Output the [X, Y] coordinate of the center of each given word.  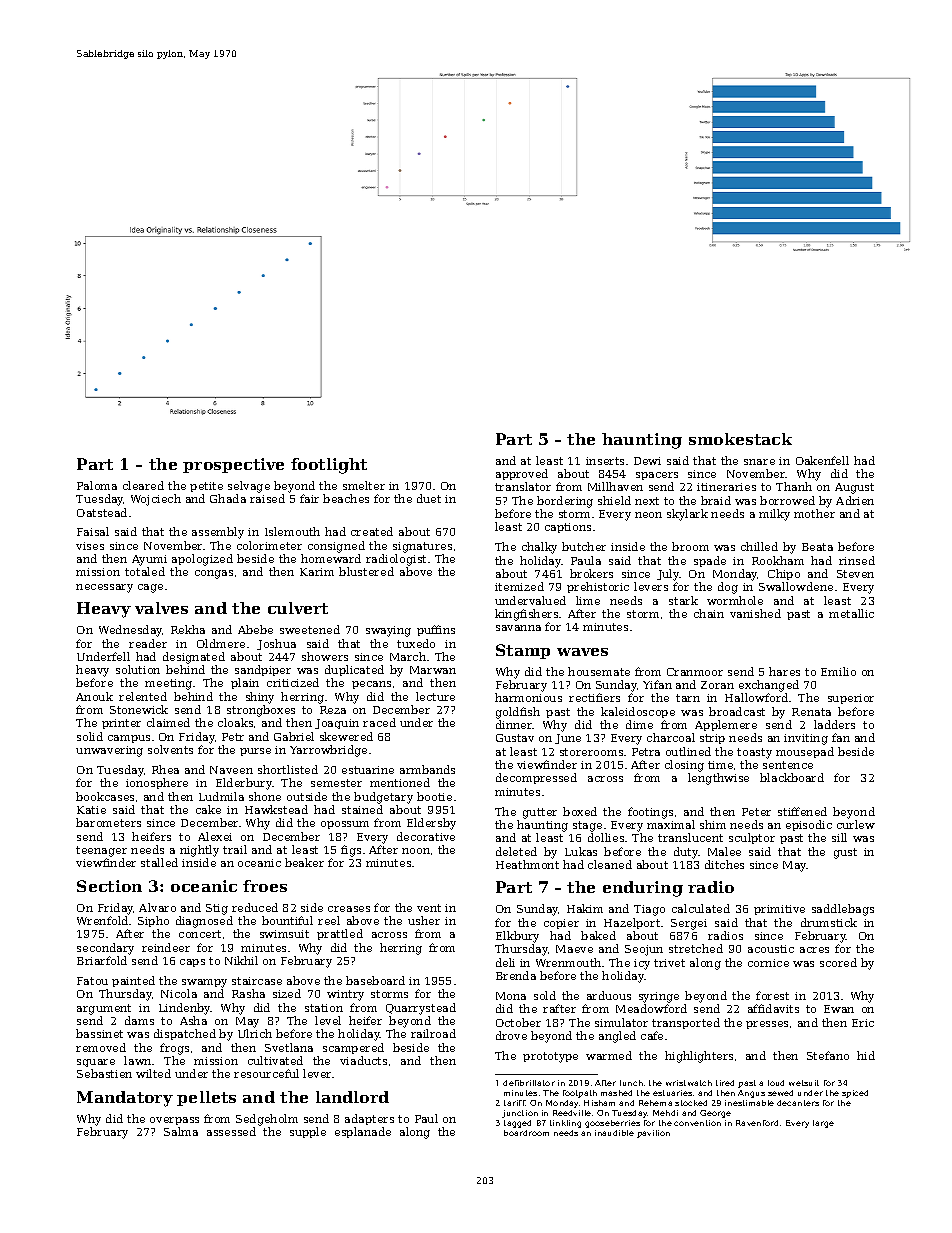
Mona [511, 996]
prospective [233, 465]
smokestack [740, 439]
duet [429, 498]
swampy [204, 983]
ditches [724, 864]
